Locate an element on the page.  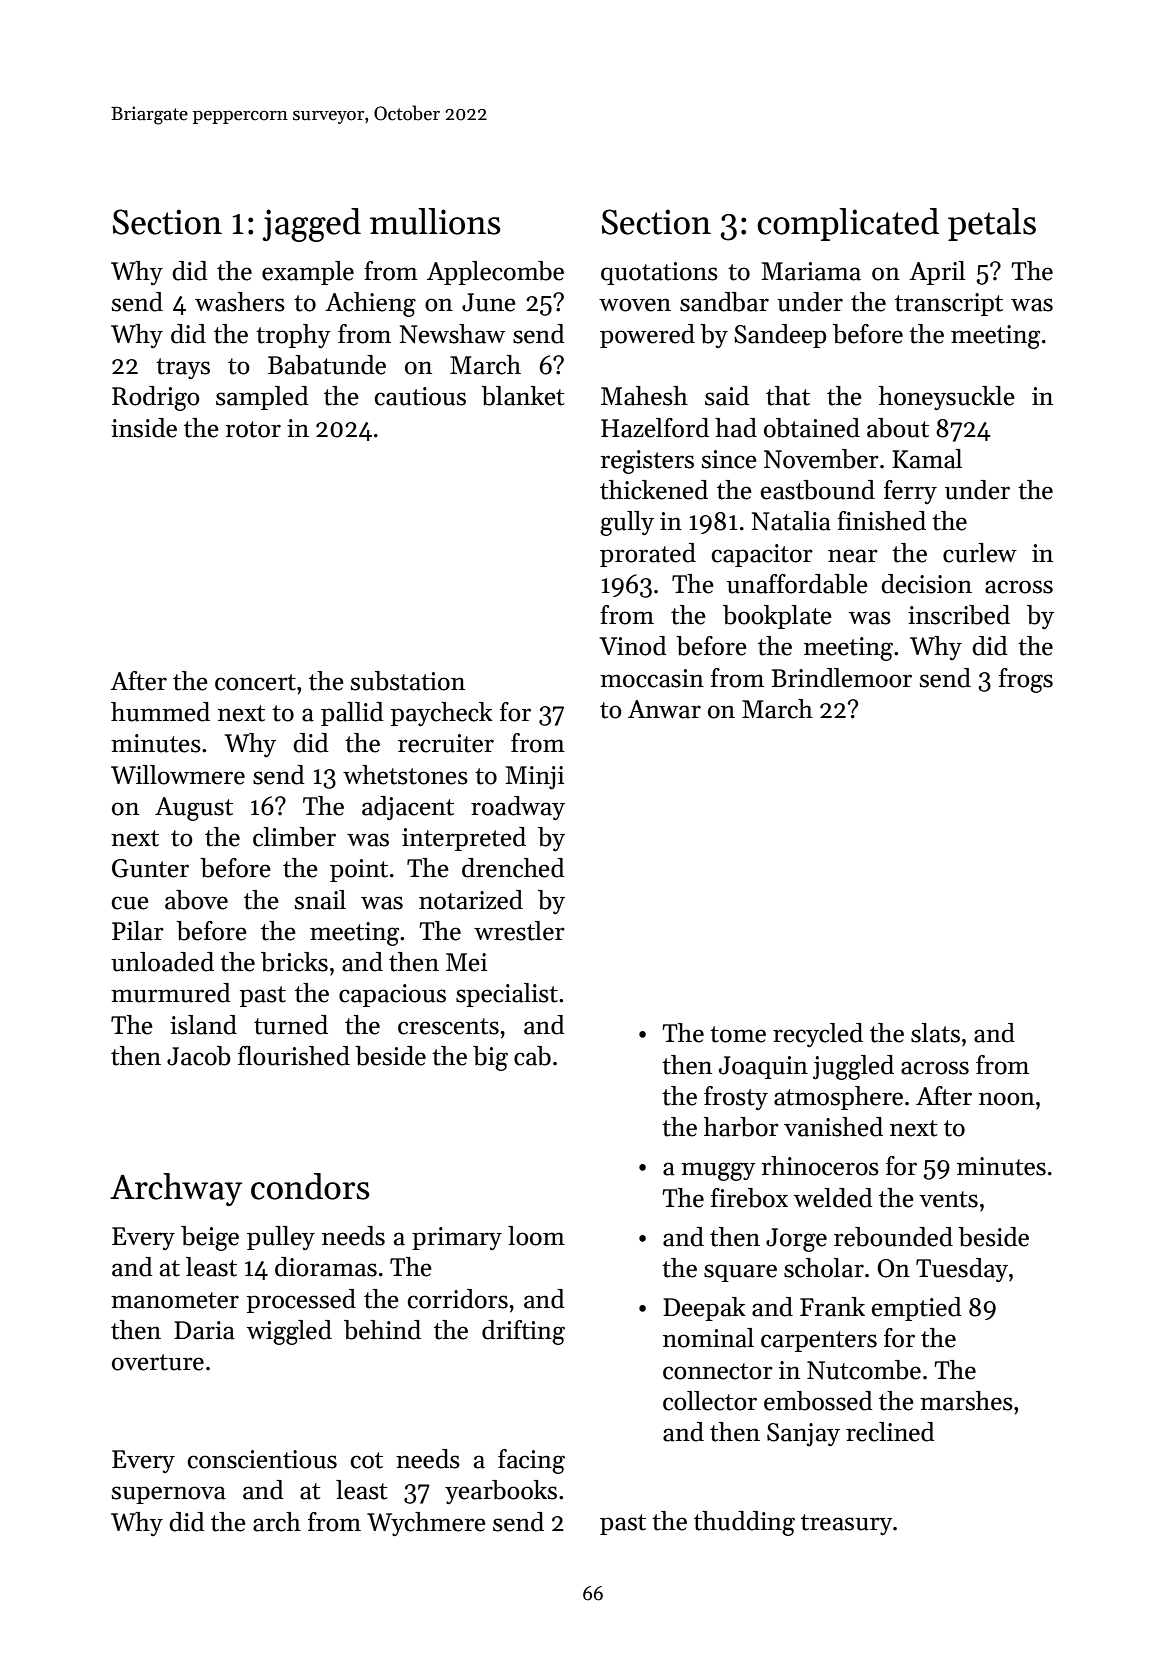
thickened is located at coordinates (654, 490).
